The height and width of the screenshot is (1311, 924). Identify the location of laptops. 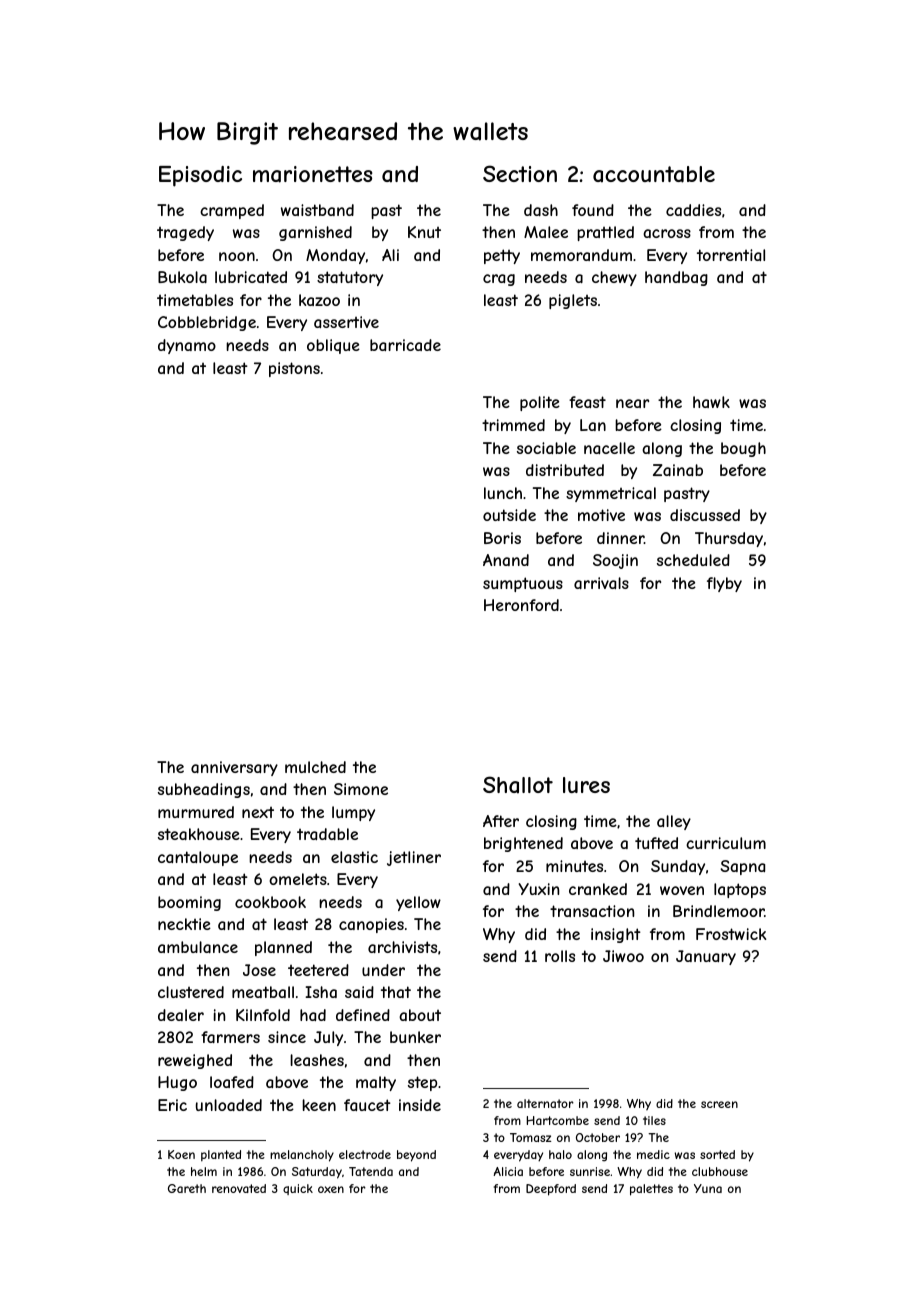
(740, 890).
